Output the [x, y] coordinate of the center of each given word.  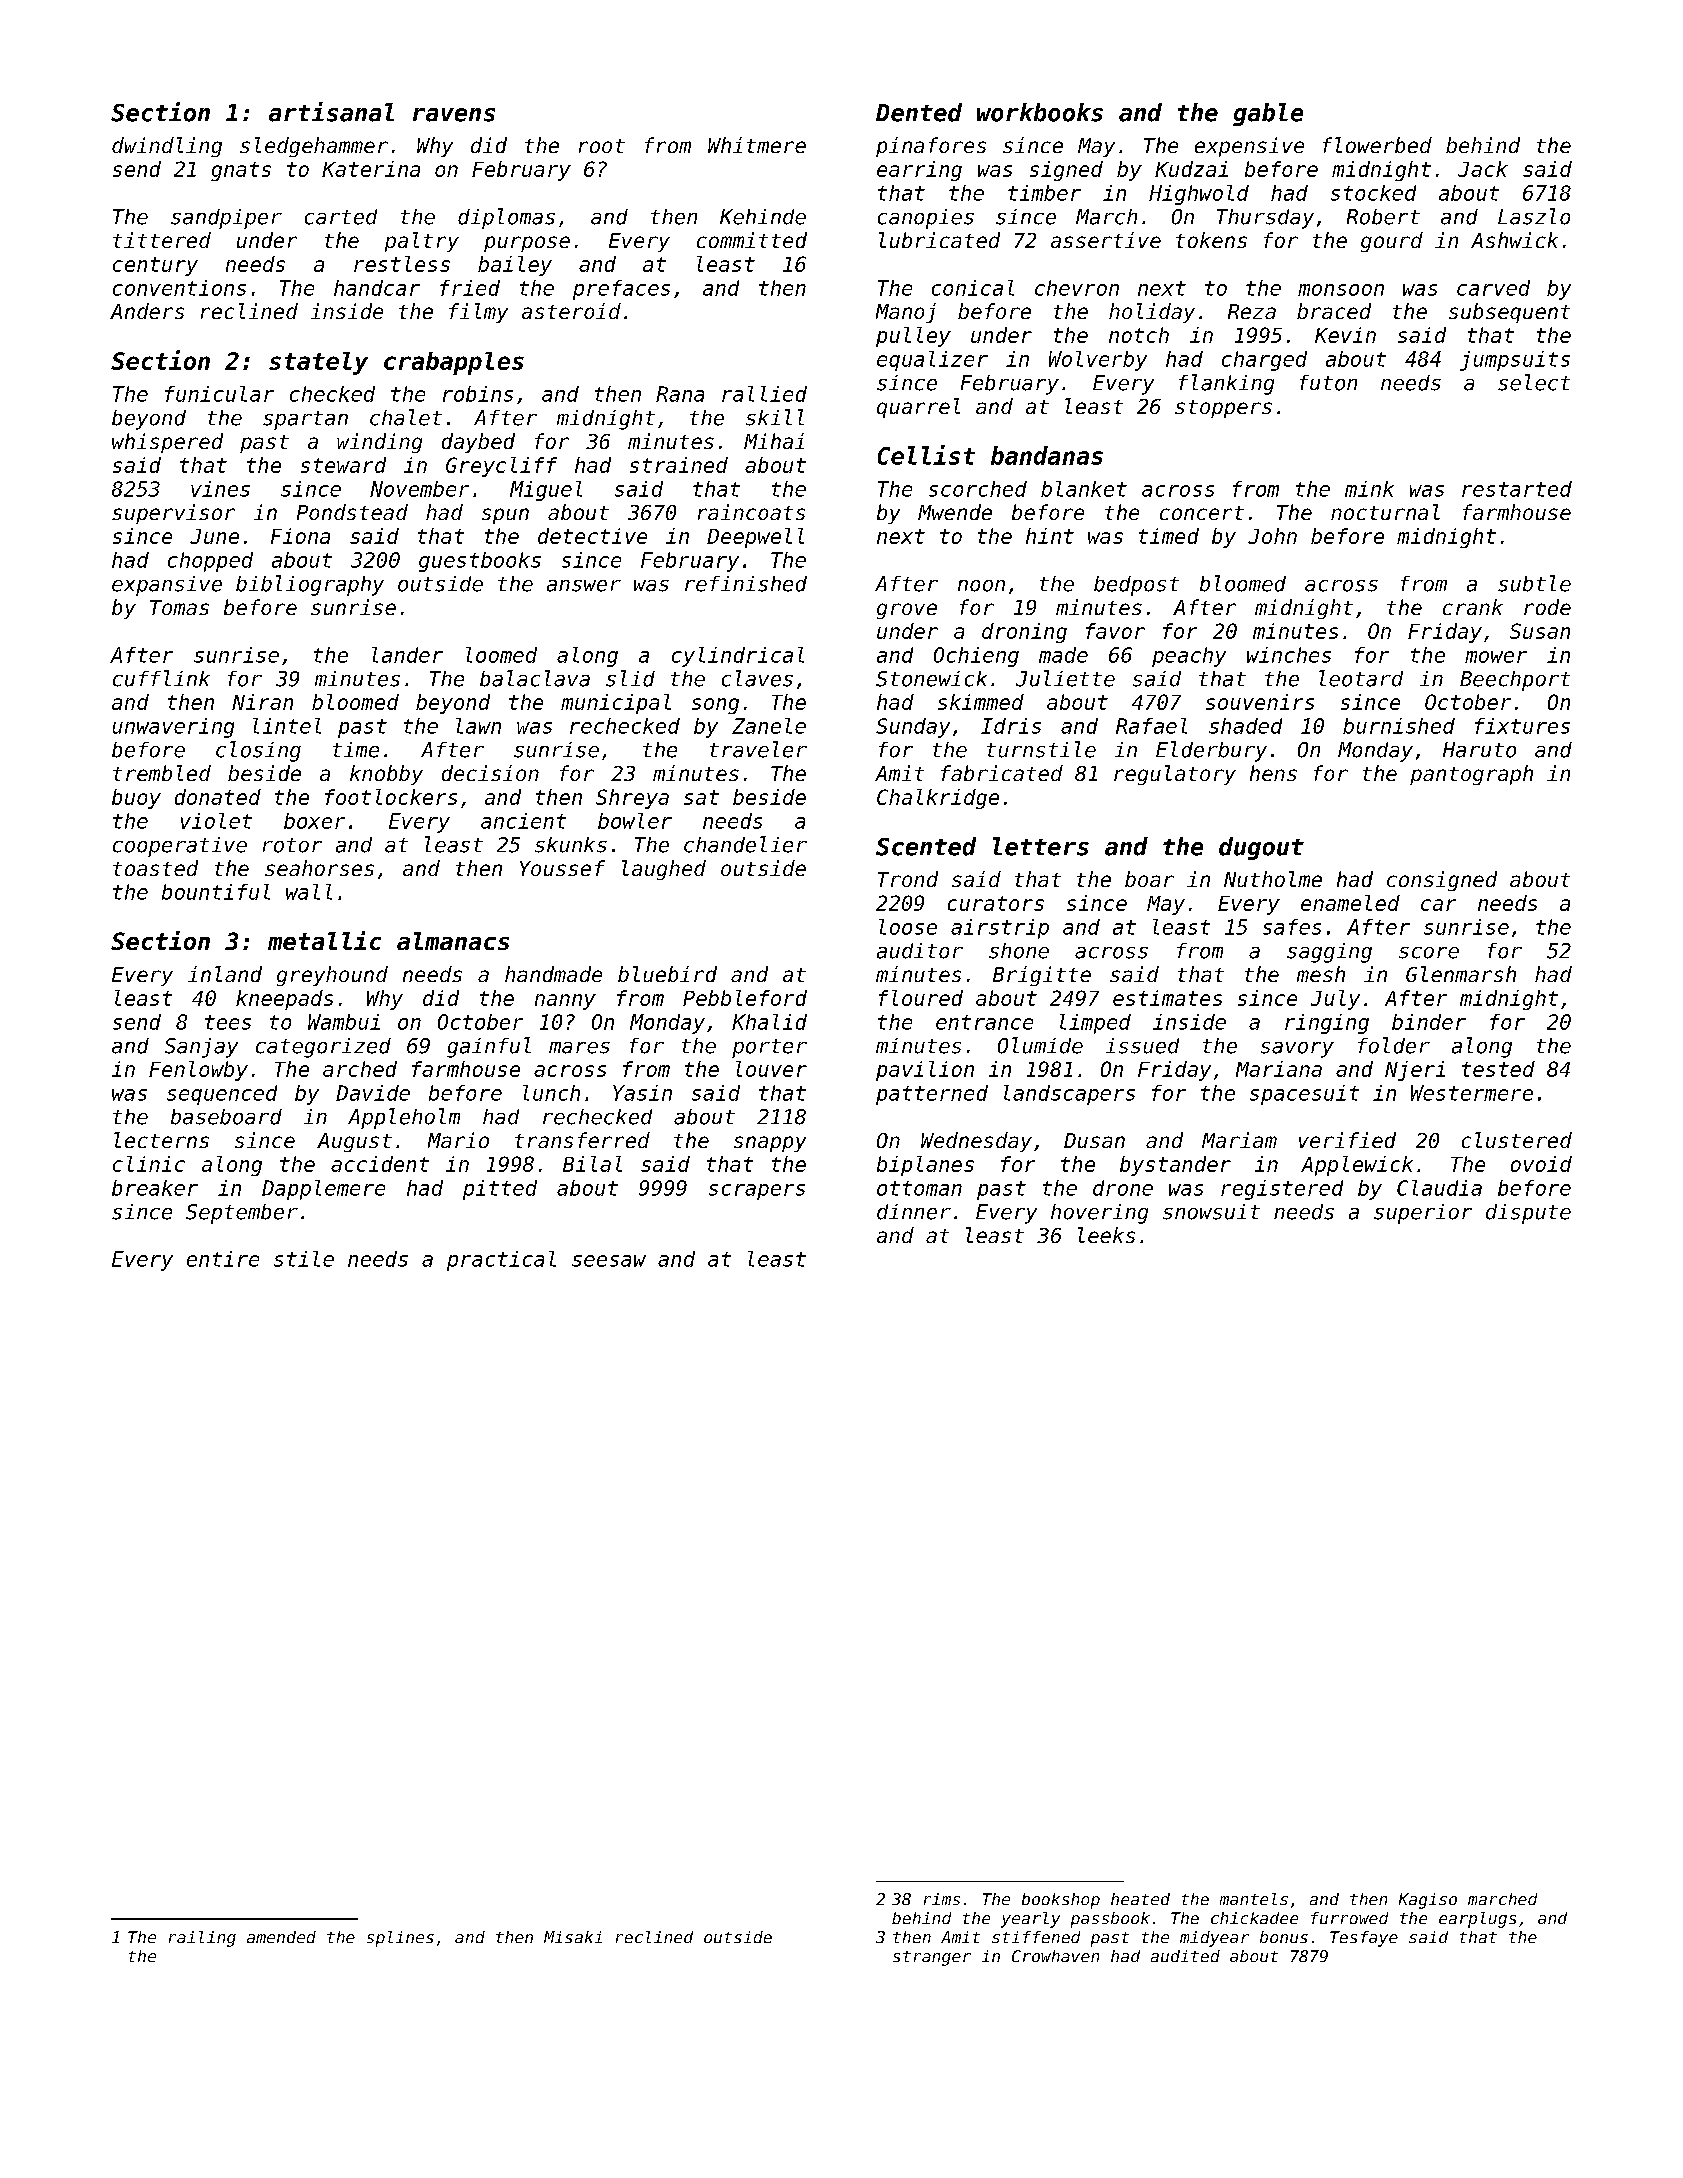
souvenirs [1260, 702]
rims [942, 1899]
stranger [932, 1958]
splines [400, 1939]
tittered [162, 240]
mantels [1254, 1899]
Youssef [562, 868]
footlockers [391, 797]
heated [1140, 1899]
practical [501, 1261]
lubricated [939, 240]
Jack [1483, 169]
